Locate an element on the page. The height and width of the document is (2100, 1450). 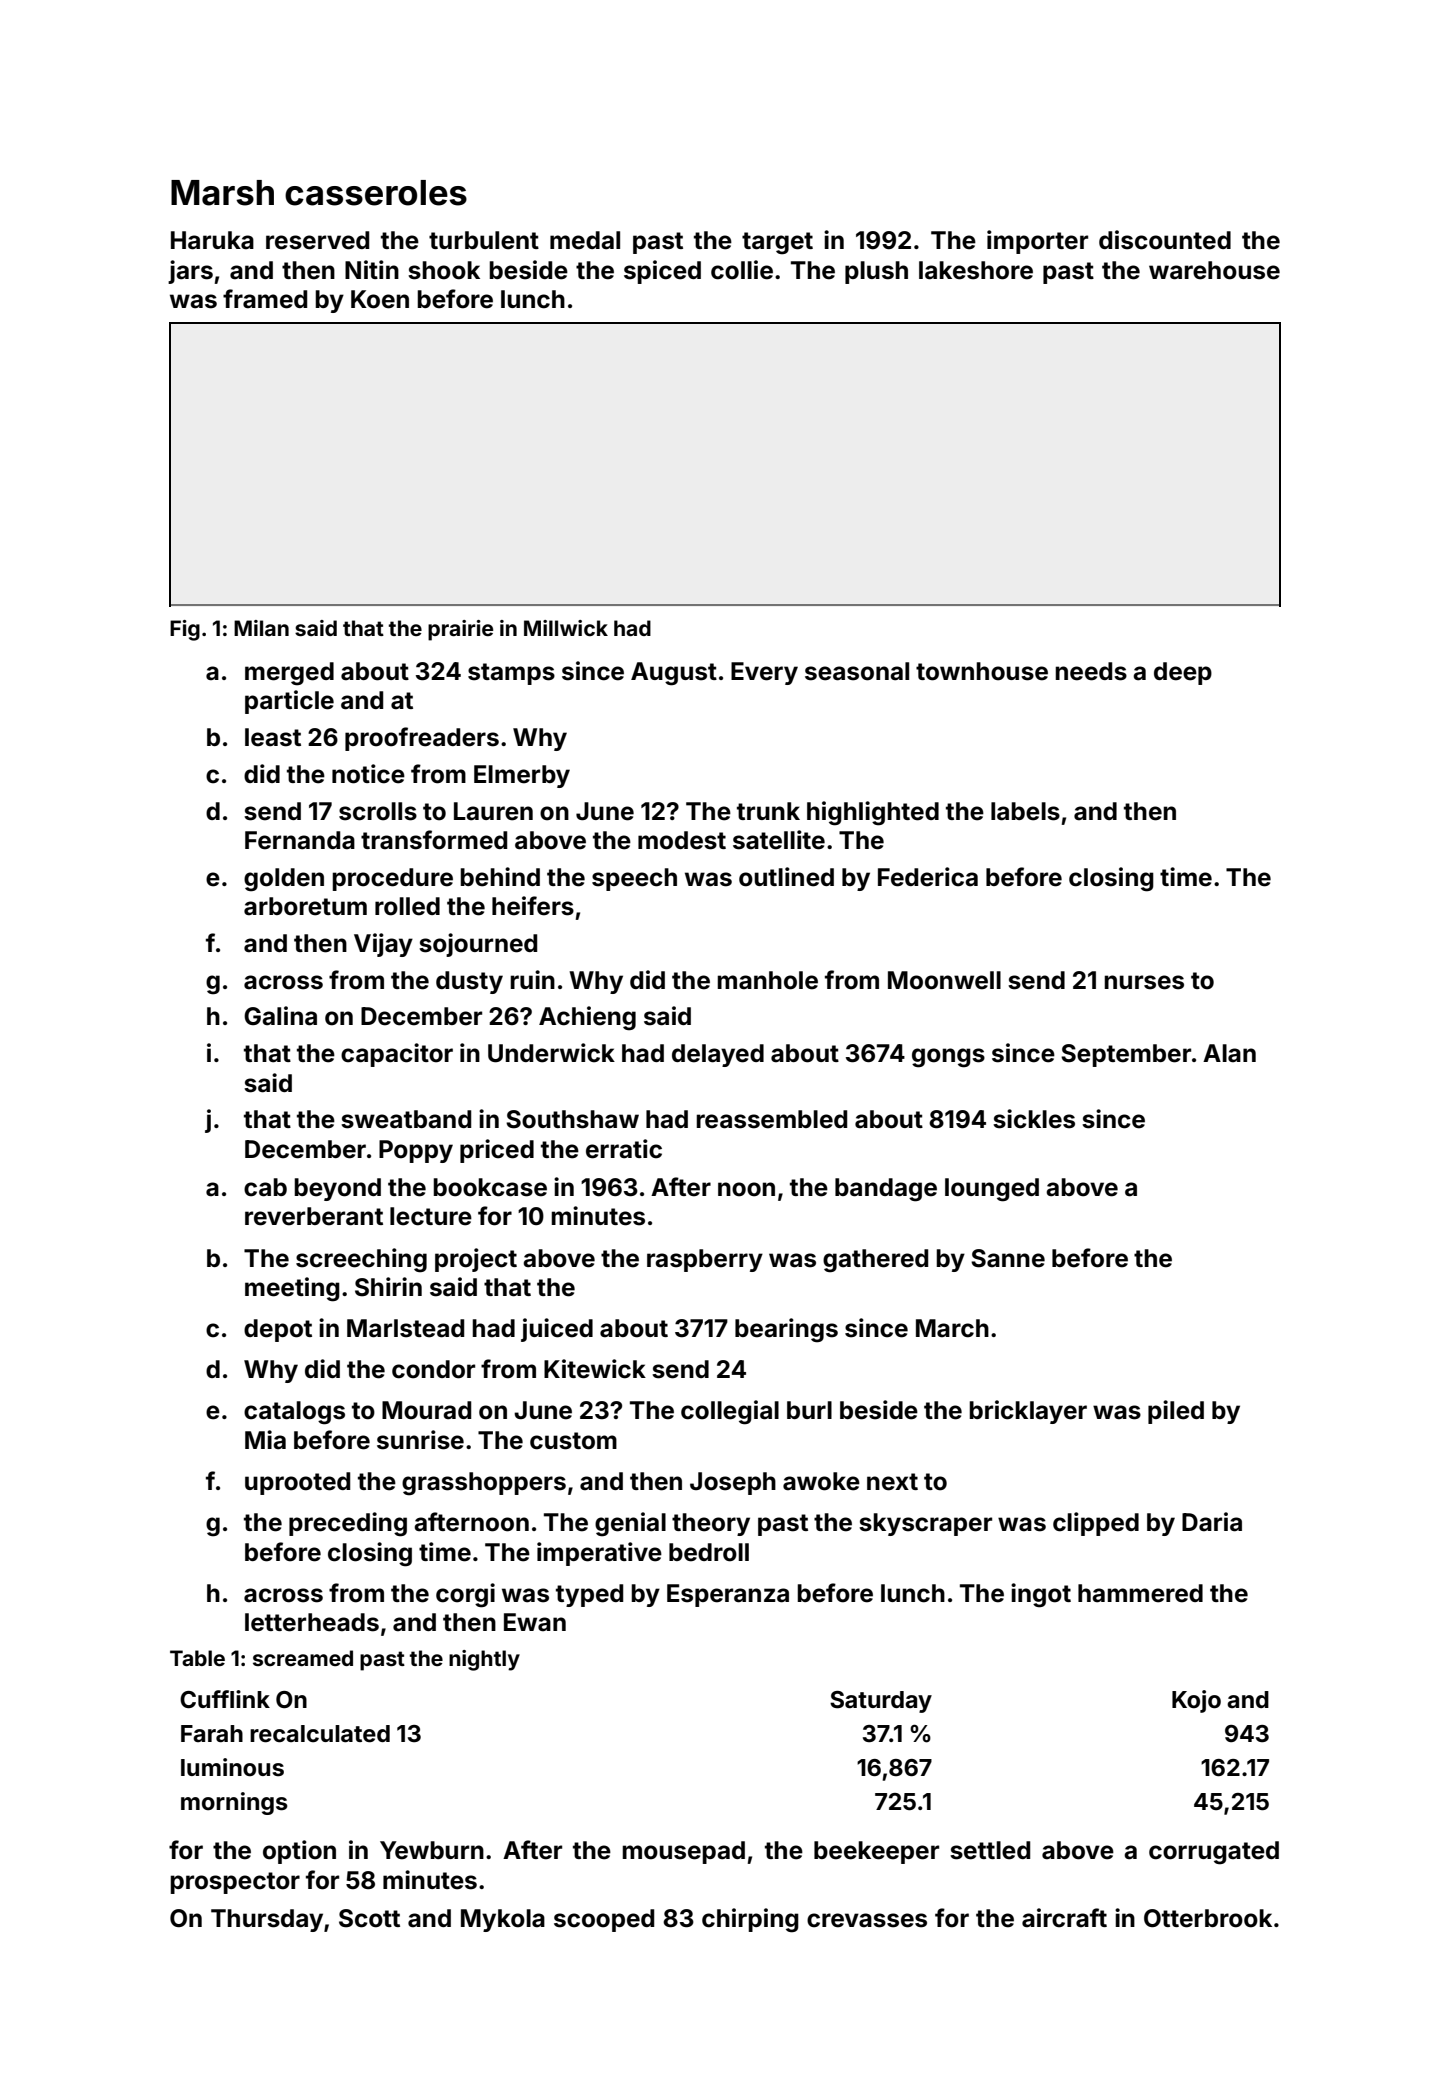
importer is located at coordinates (1037, 242).
